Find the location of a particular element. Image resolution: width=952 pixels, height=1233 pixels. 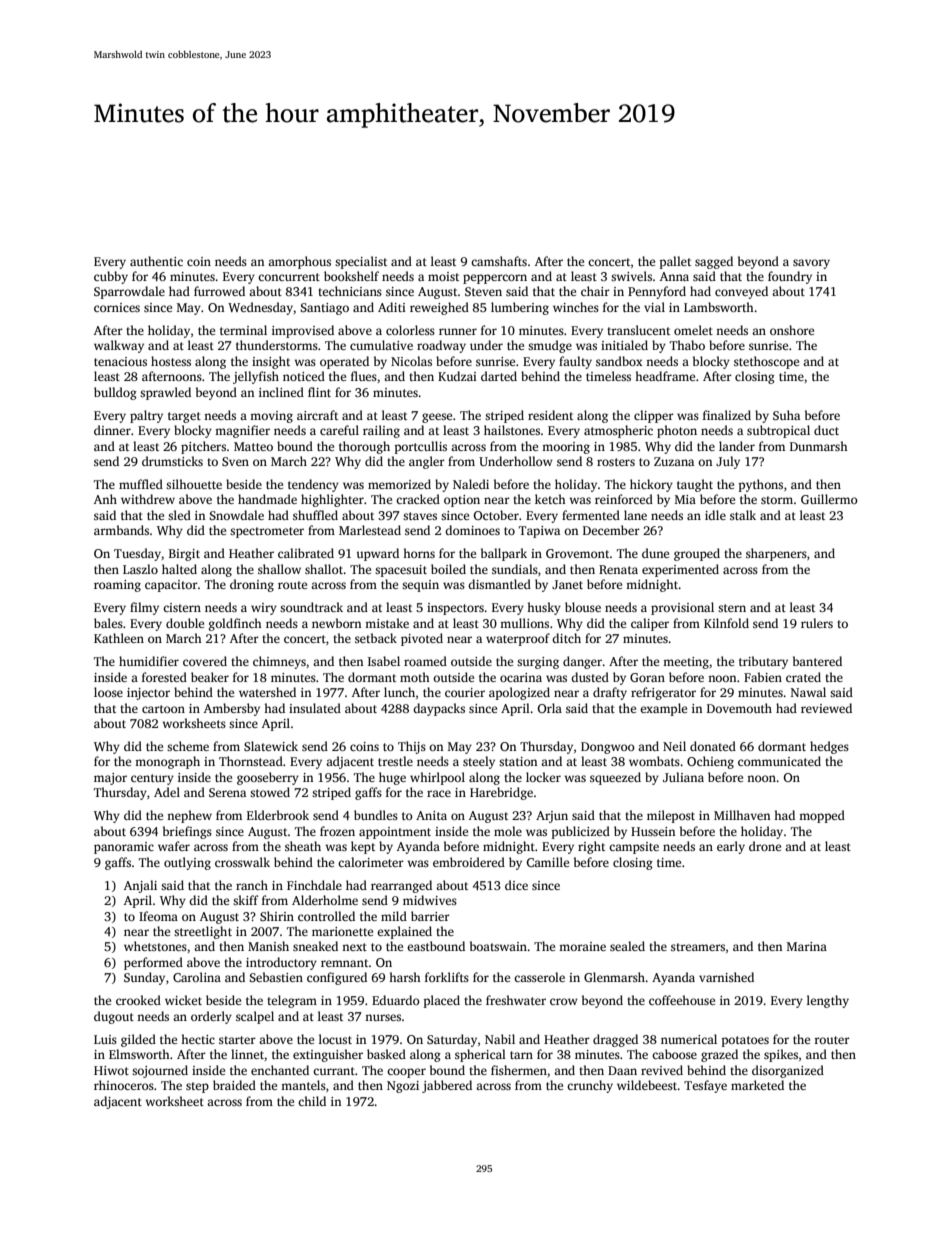

step is located at coordinates (197, 1087).
